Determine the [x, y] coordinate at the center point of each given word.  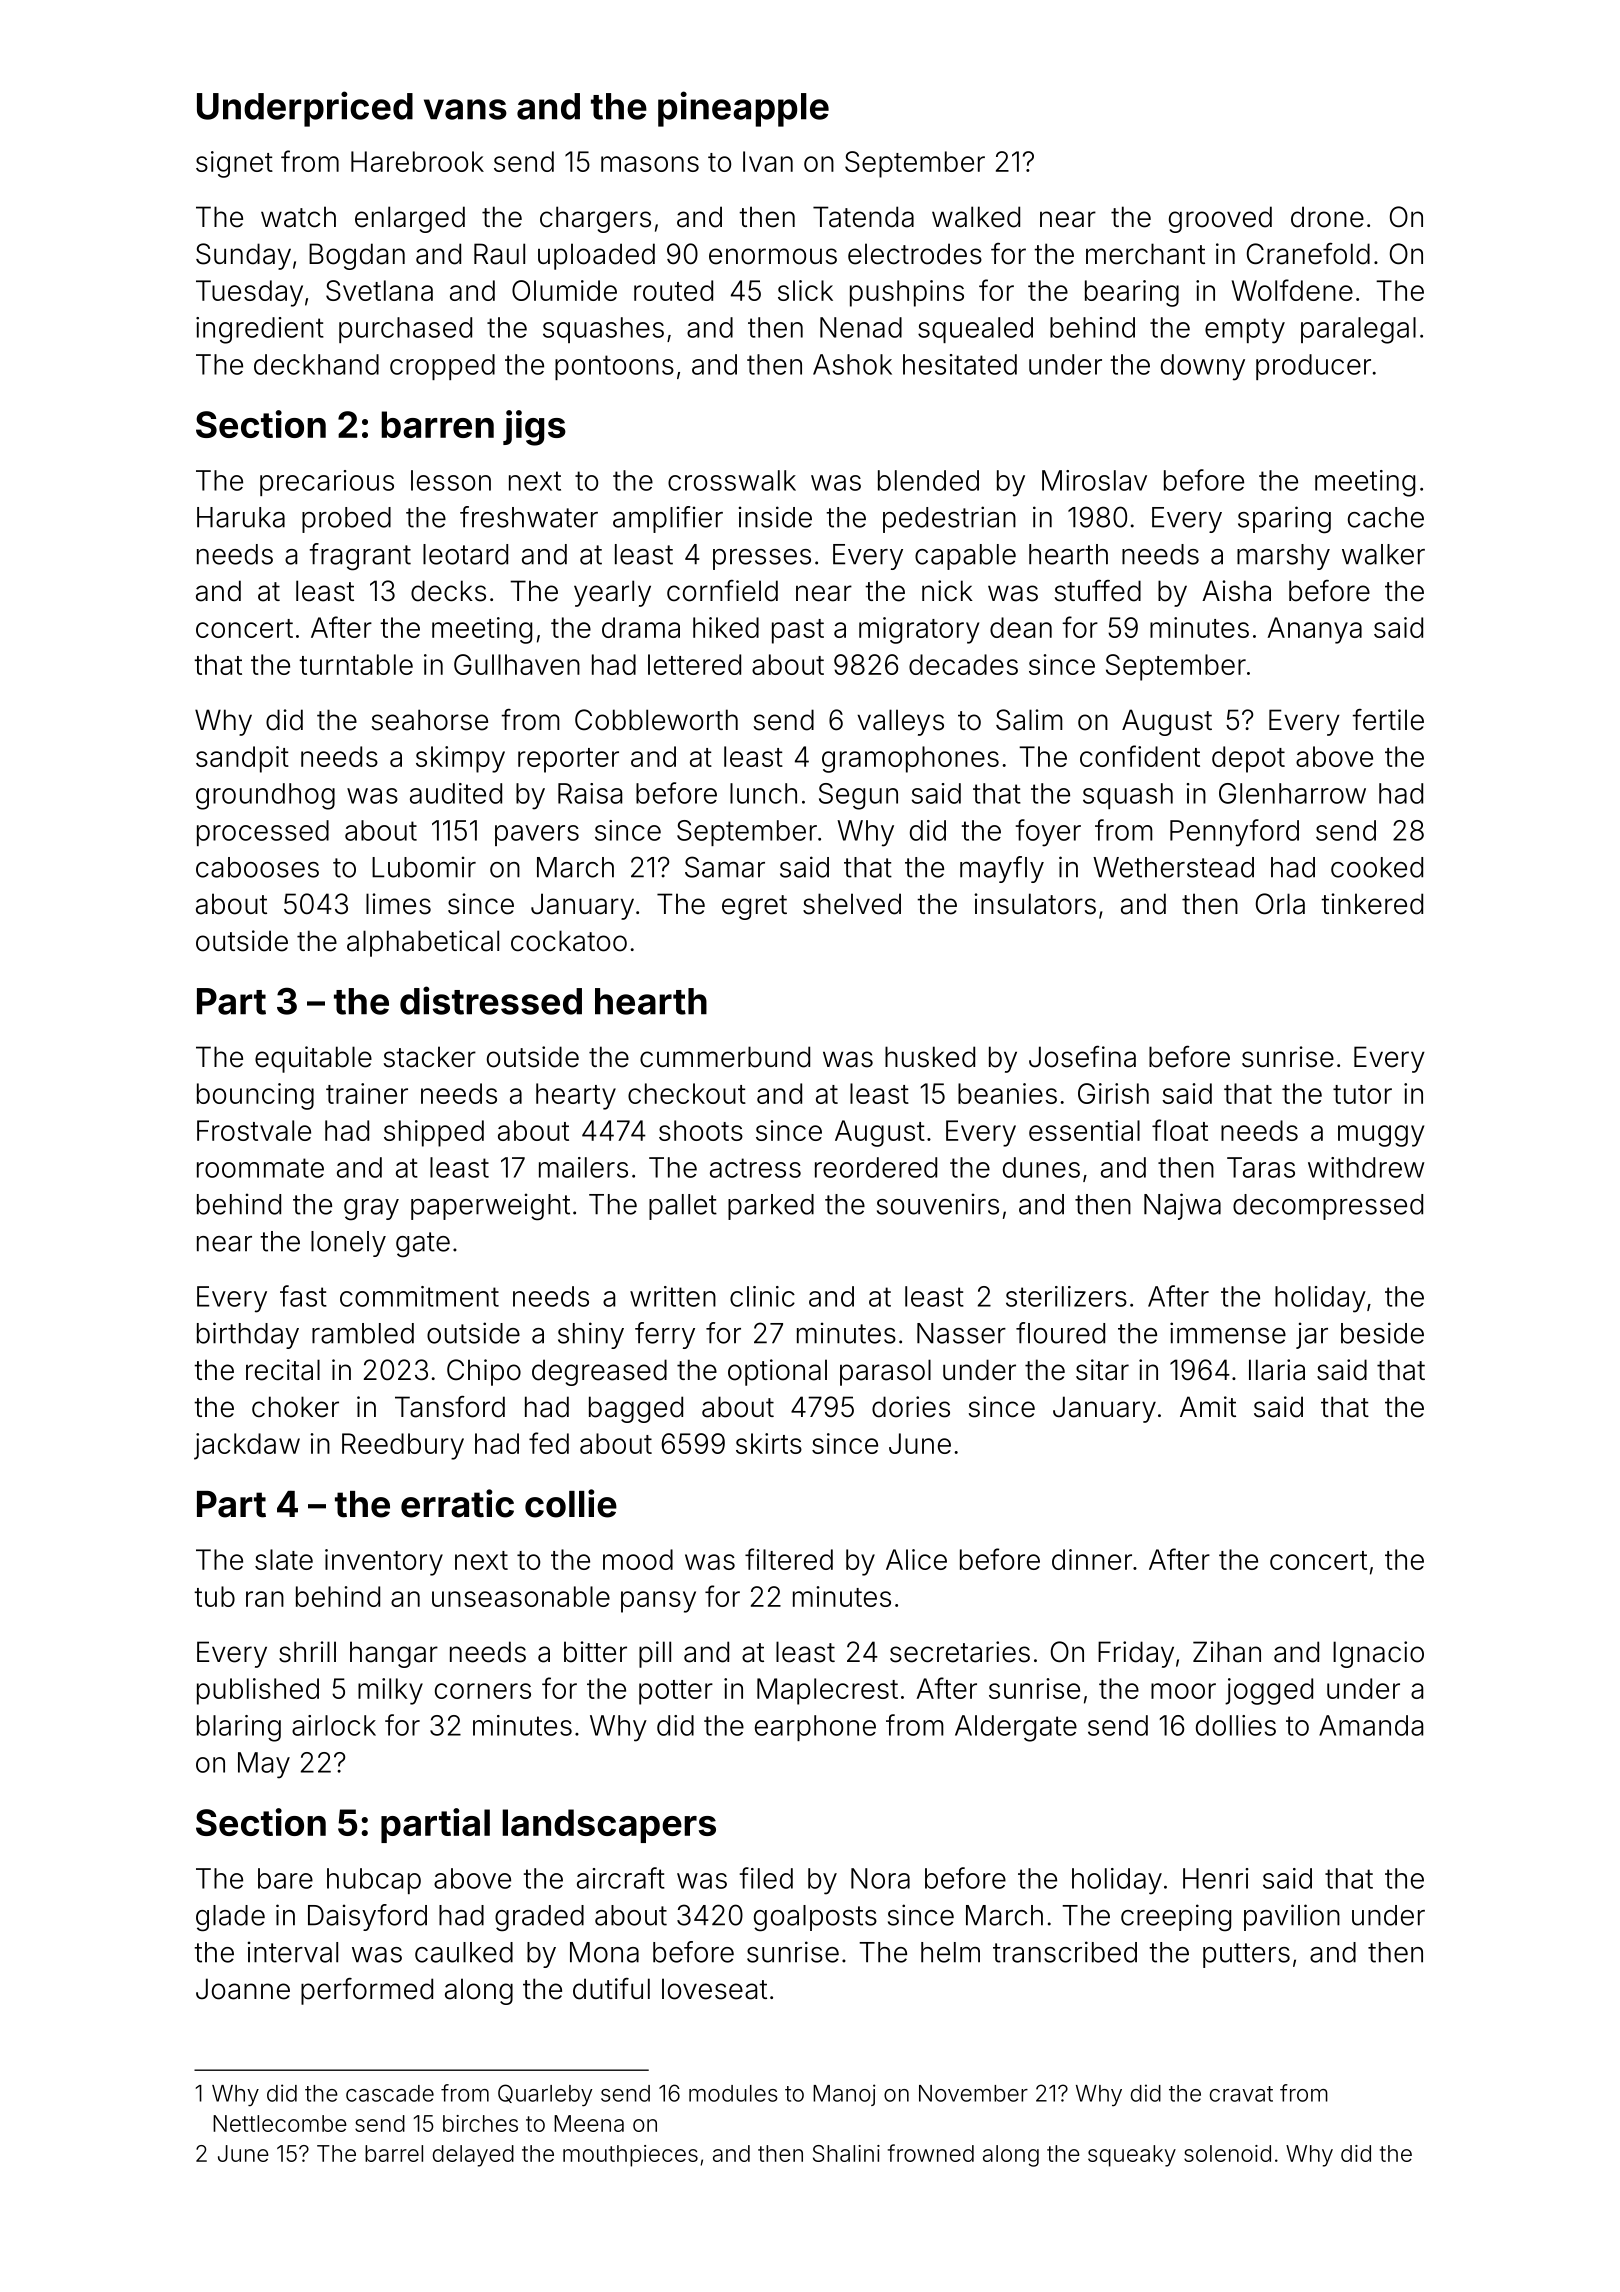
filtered [789, 1559]
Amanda [1371, 1725]
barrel [394, 2153]
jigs [534, 428]
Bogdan [357, 256]
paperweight [490, 1207]
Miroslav [1094, 480]
